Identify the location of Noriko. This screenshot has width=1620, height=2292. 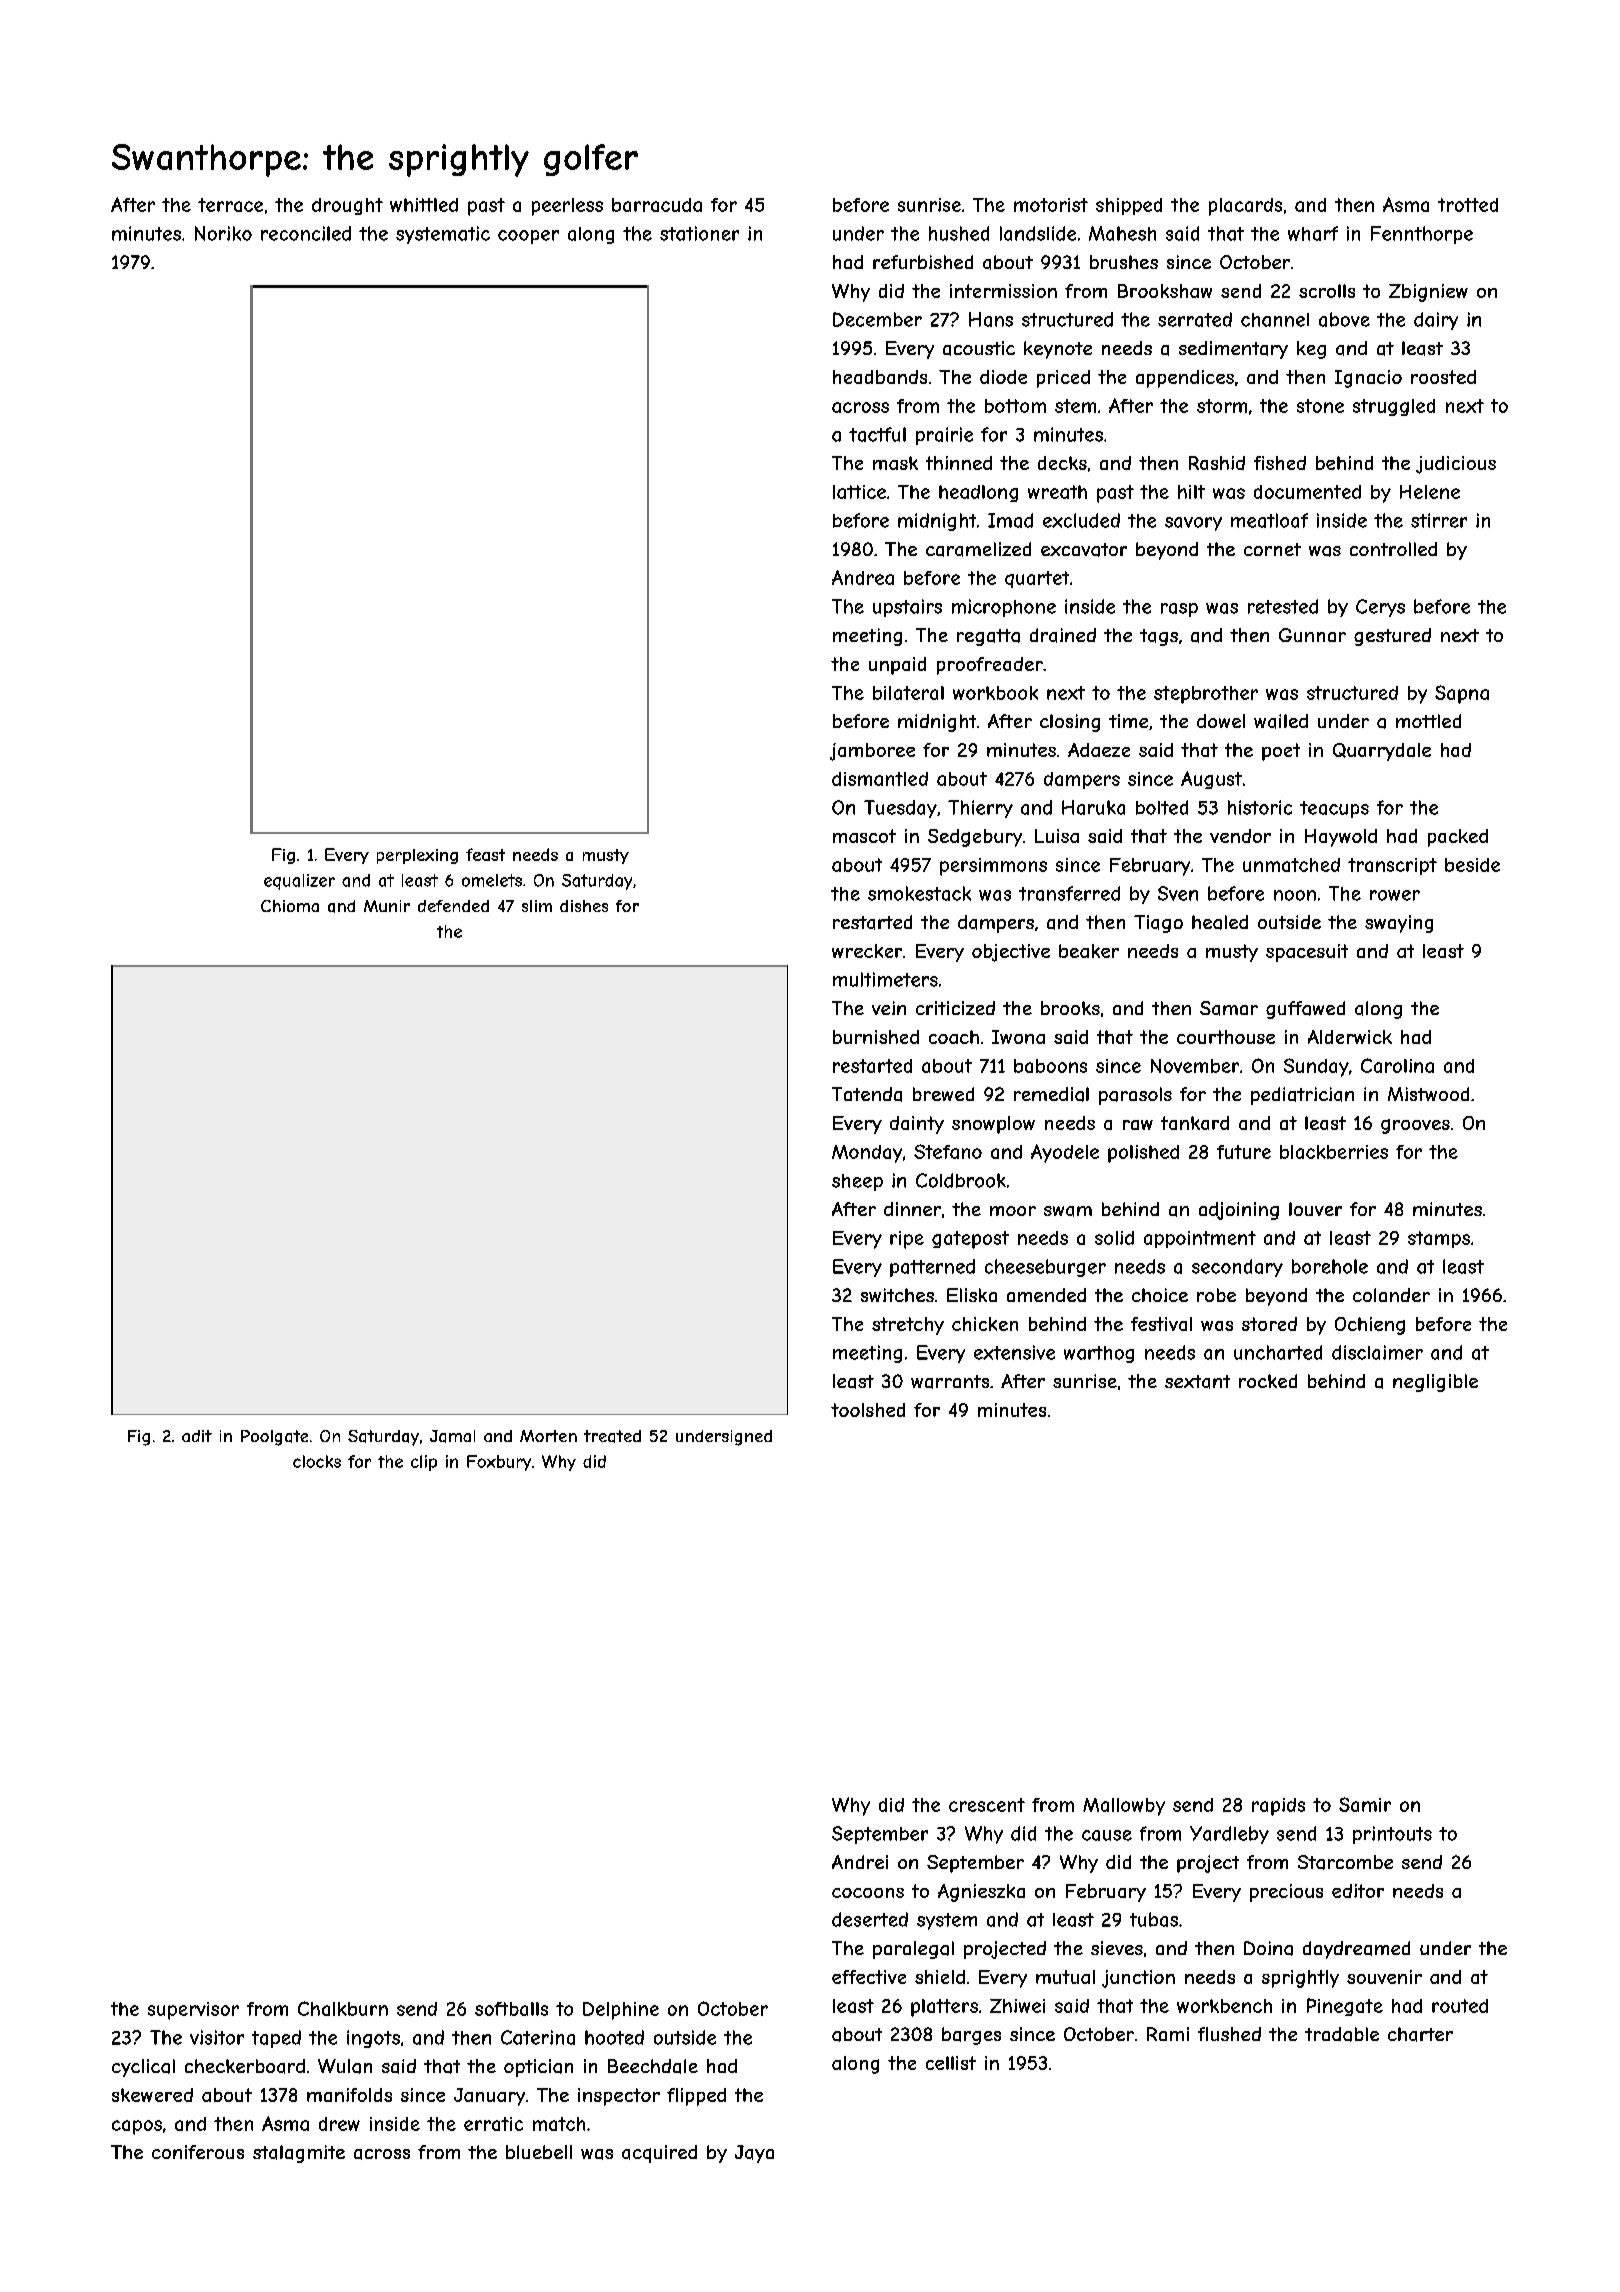
(223, 233).
